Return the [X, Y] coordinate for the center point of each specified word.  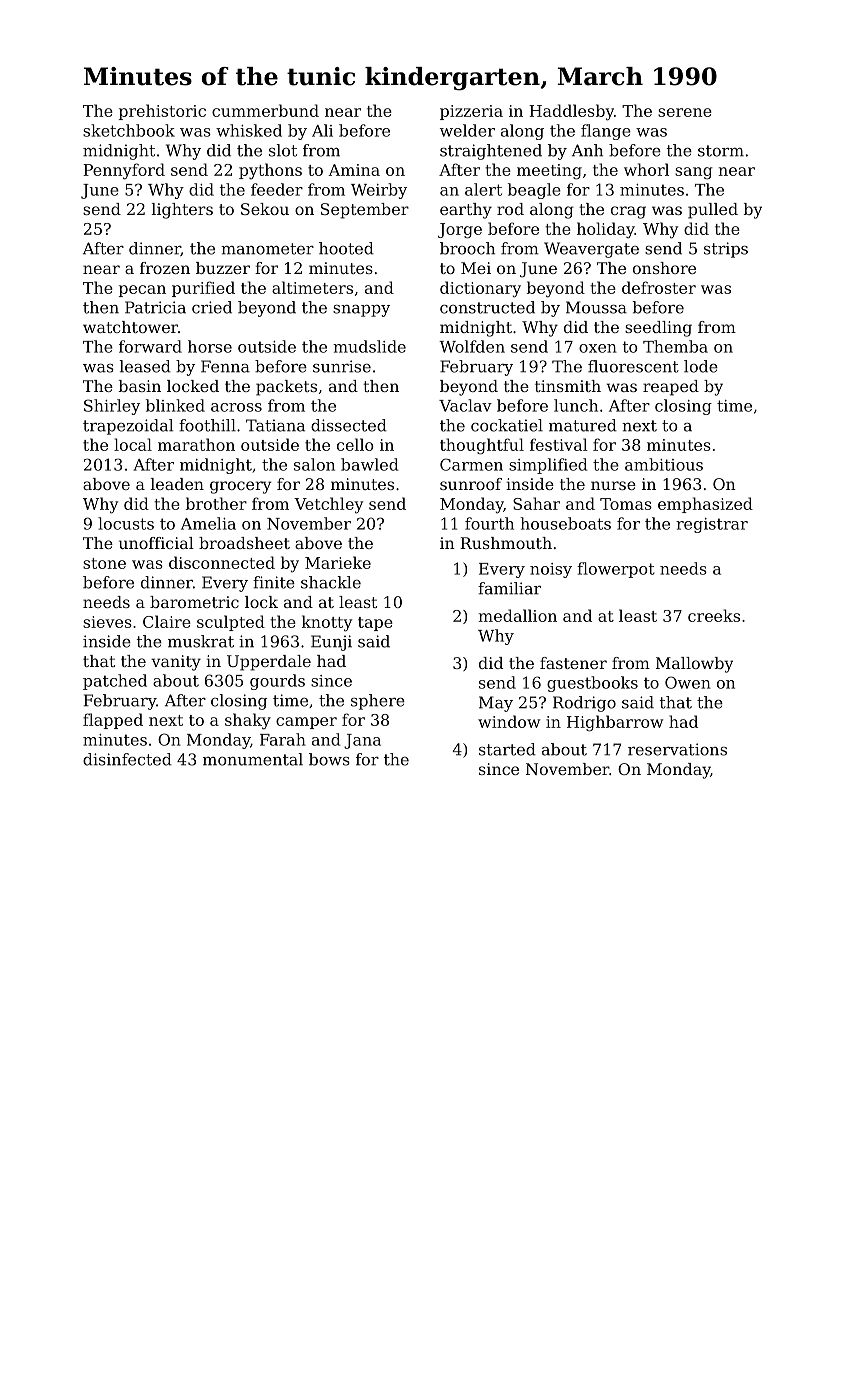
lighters [182, 211]
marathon [196, 444]
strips [726, 250]
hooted [346, 248]
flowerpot [616, 570]
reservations [677, 749]
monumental [253, 759]
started [507, 749]
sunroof [471, 484]
